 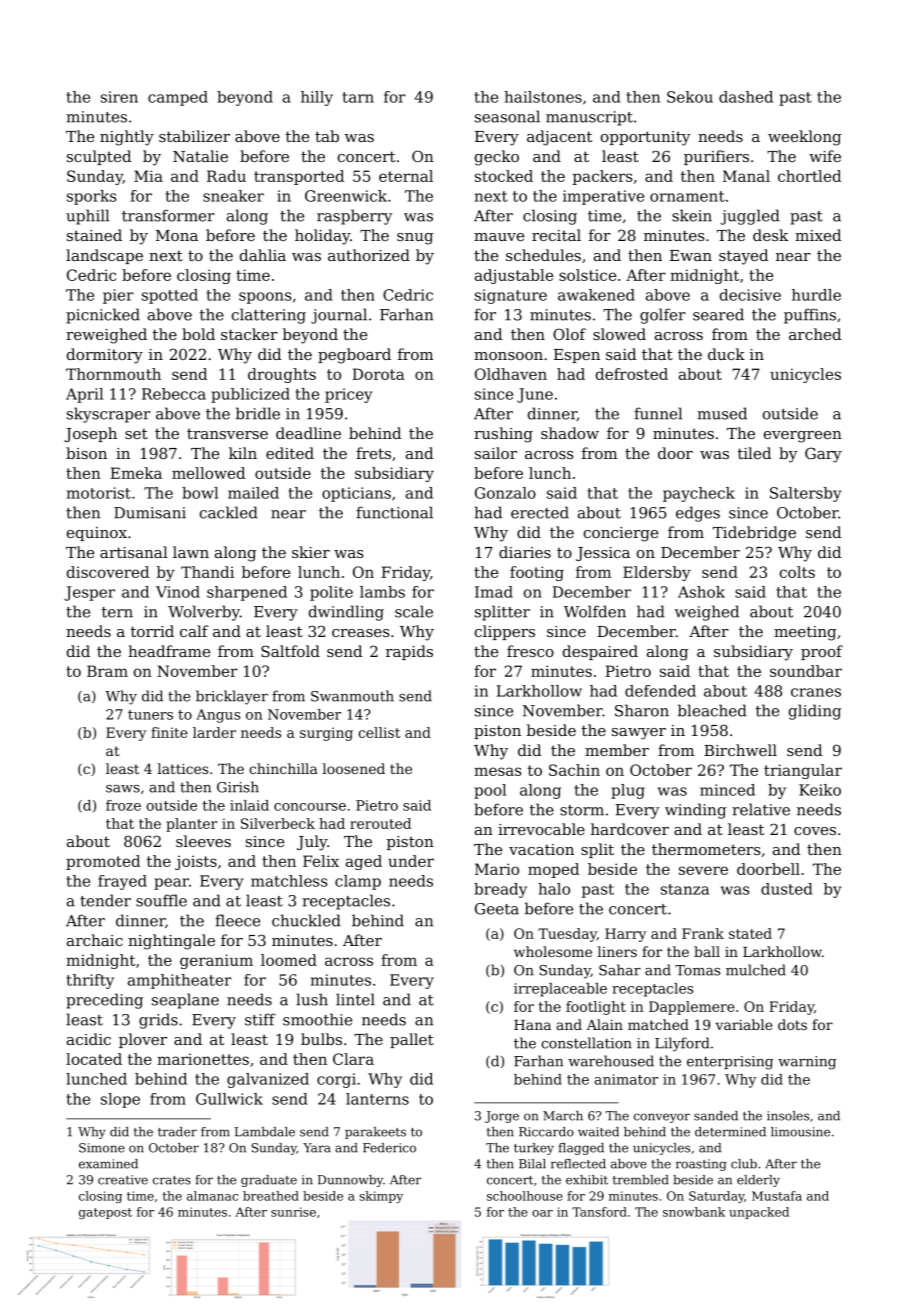 What do you see at coordinates (212, 1196) in the screenshot?
I see `almanac` at bounding box center [212, 1196].
